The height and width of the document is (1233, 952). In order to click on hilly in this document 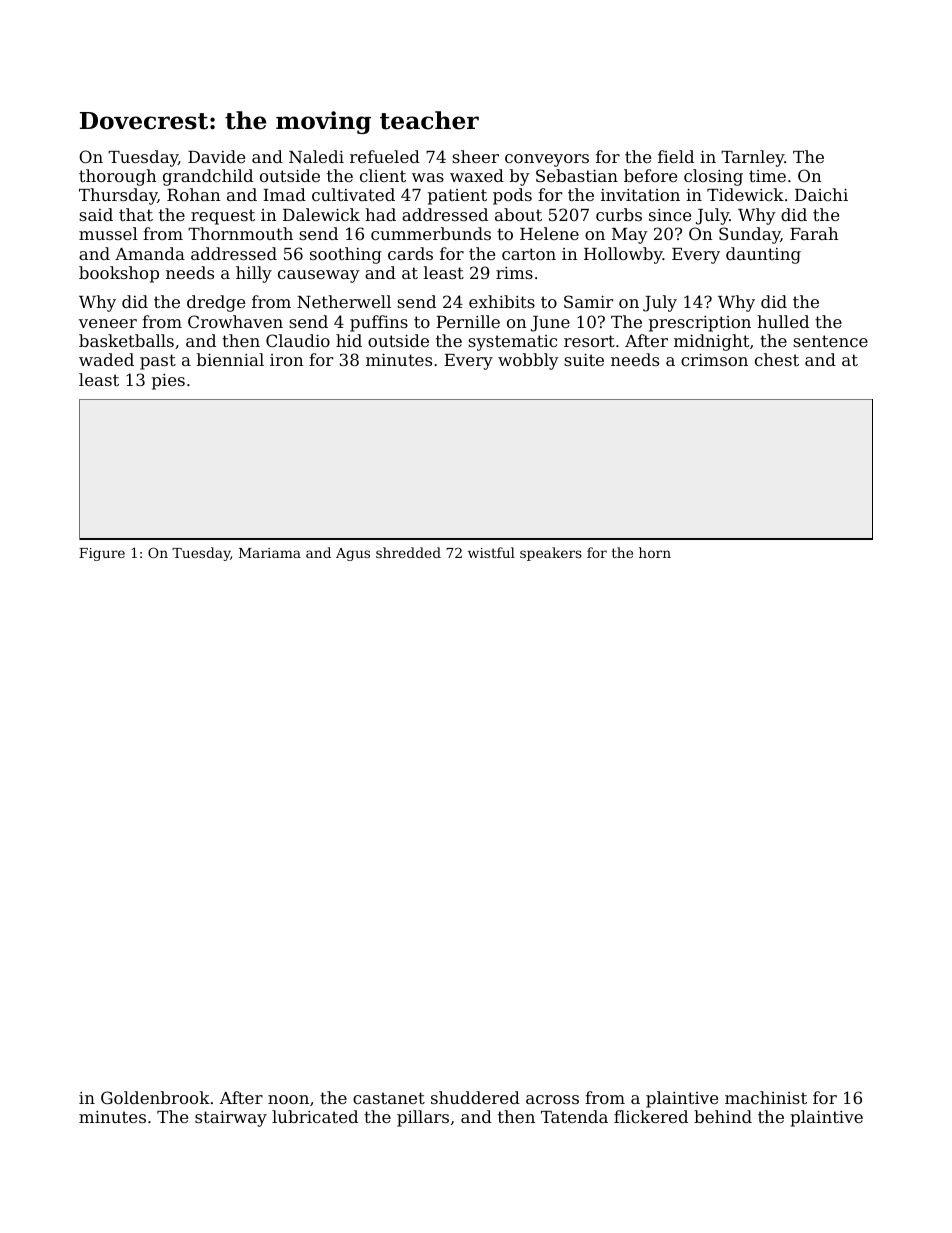, I will do `click(254, 274)`.
